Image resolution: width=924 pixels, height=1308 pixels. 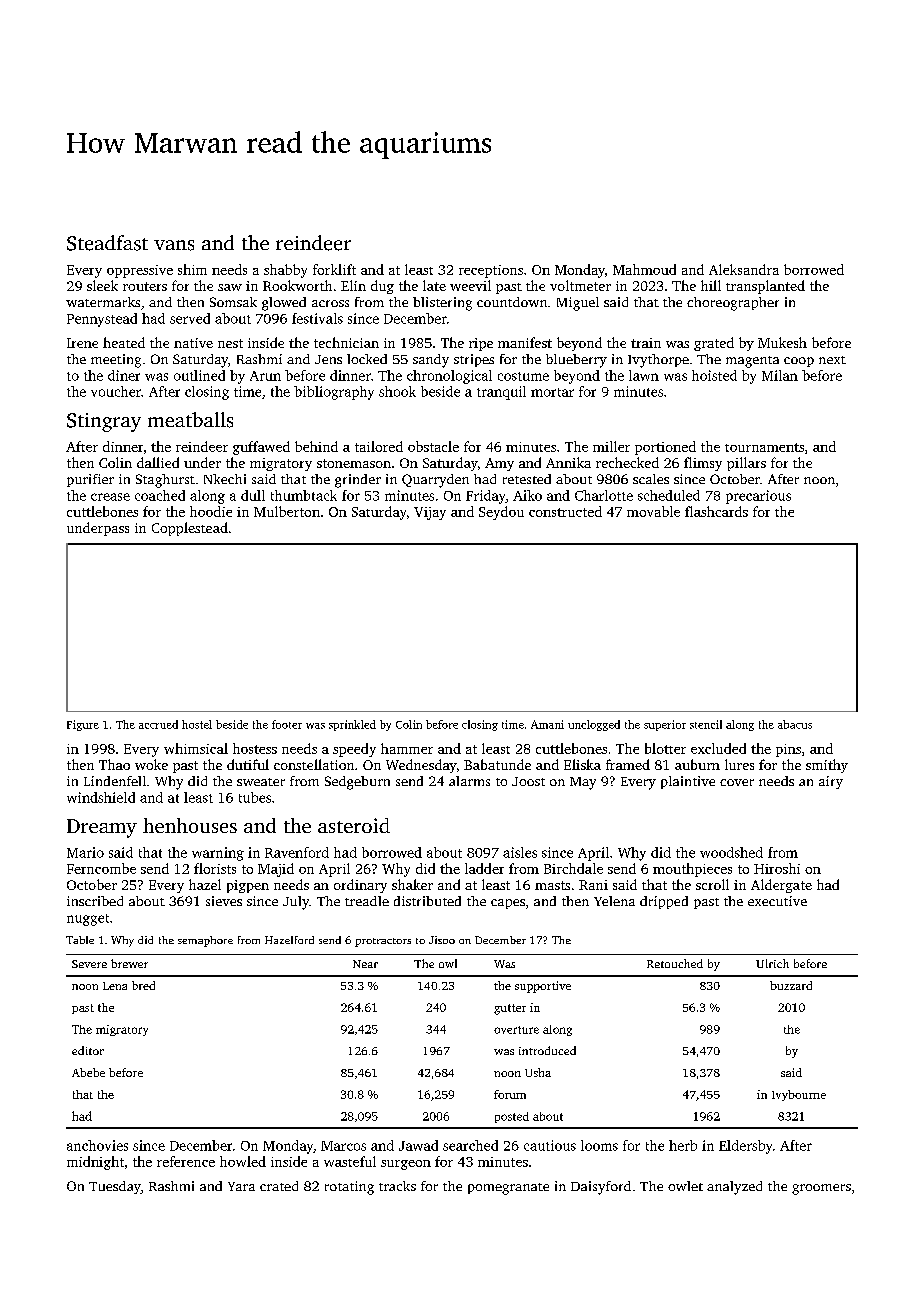 What do you see at coordinates (101, 868) in the document?
I see `Ferncombe` at bounding box center [101, 868].
